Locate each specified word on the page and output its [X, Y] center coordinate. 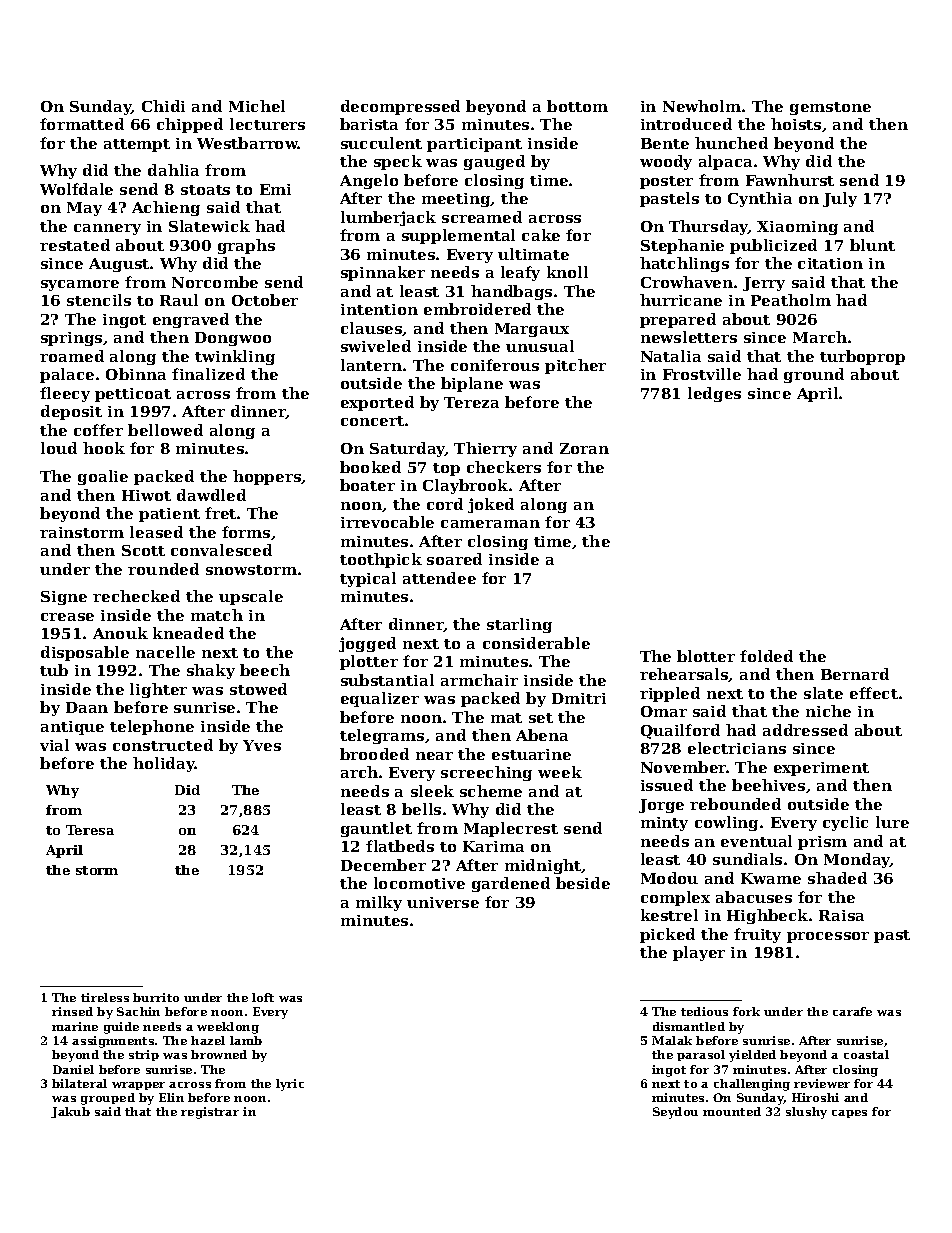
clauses [372, 329]
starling [519, 625]
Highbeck [767, 916]
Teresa [90, 830]
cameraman [490, 524]
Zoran [584, 448]
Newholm [702, 106]
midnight [543, 866]
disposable [85, 653]
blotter [706, 656]
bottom [577, 106]
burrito [156, 997]
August [119, 265]
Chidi [163, 106]
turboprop [862, 357]
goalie [103, 477]
